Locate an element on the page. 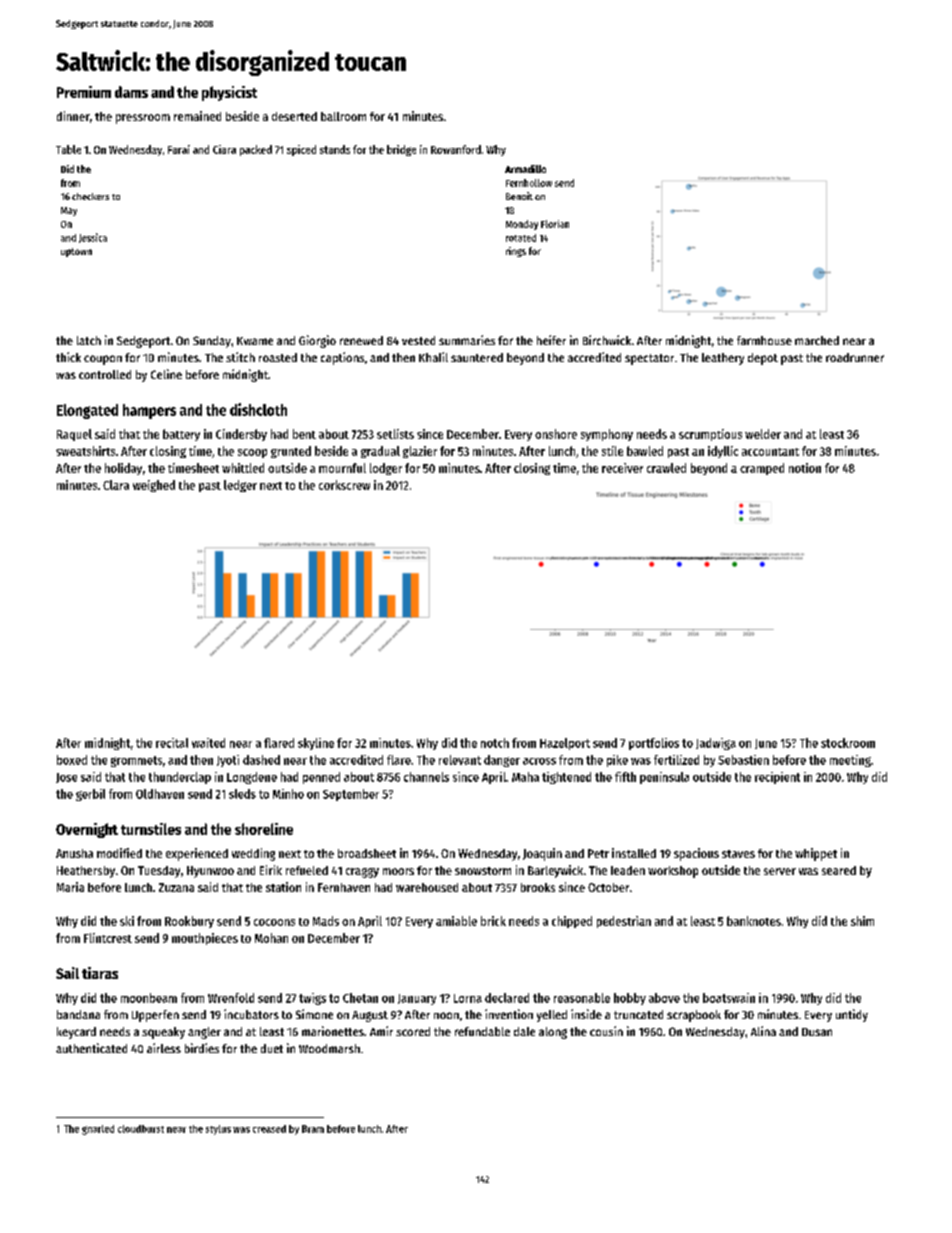 The height and width of the page is (1233, 952). rotated is located at coordinates (521, 238).
